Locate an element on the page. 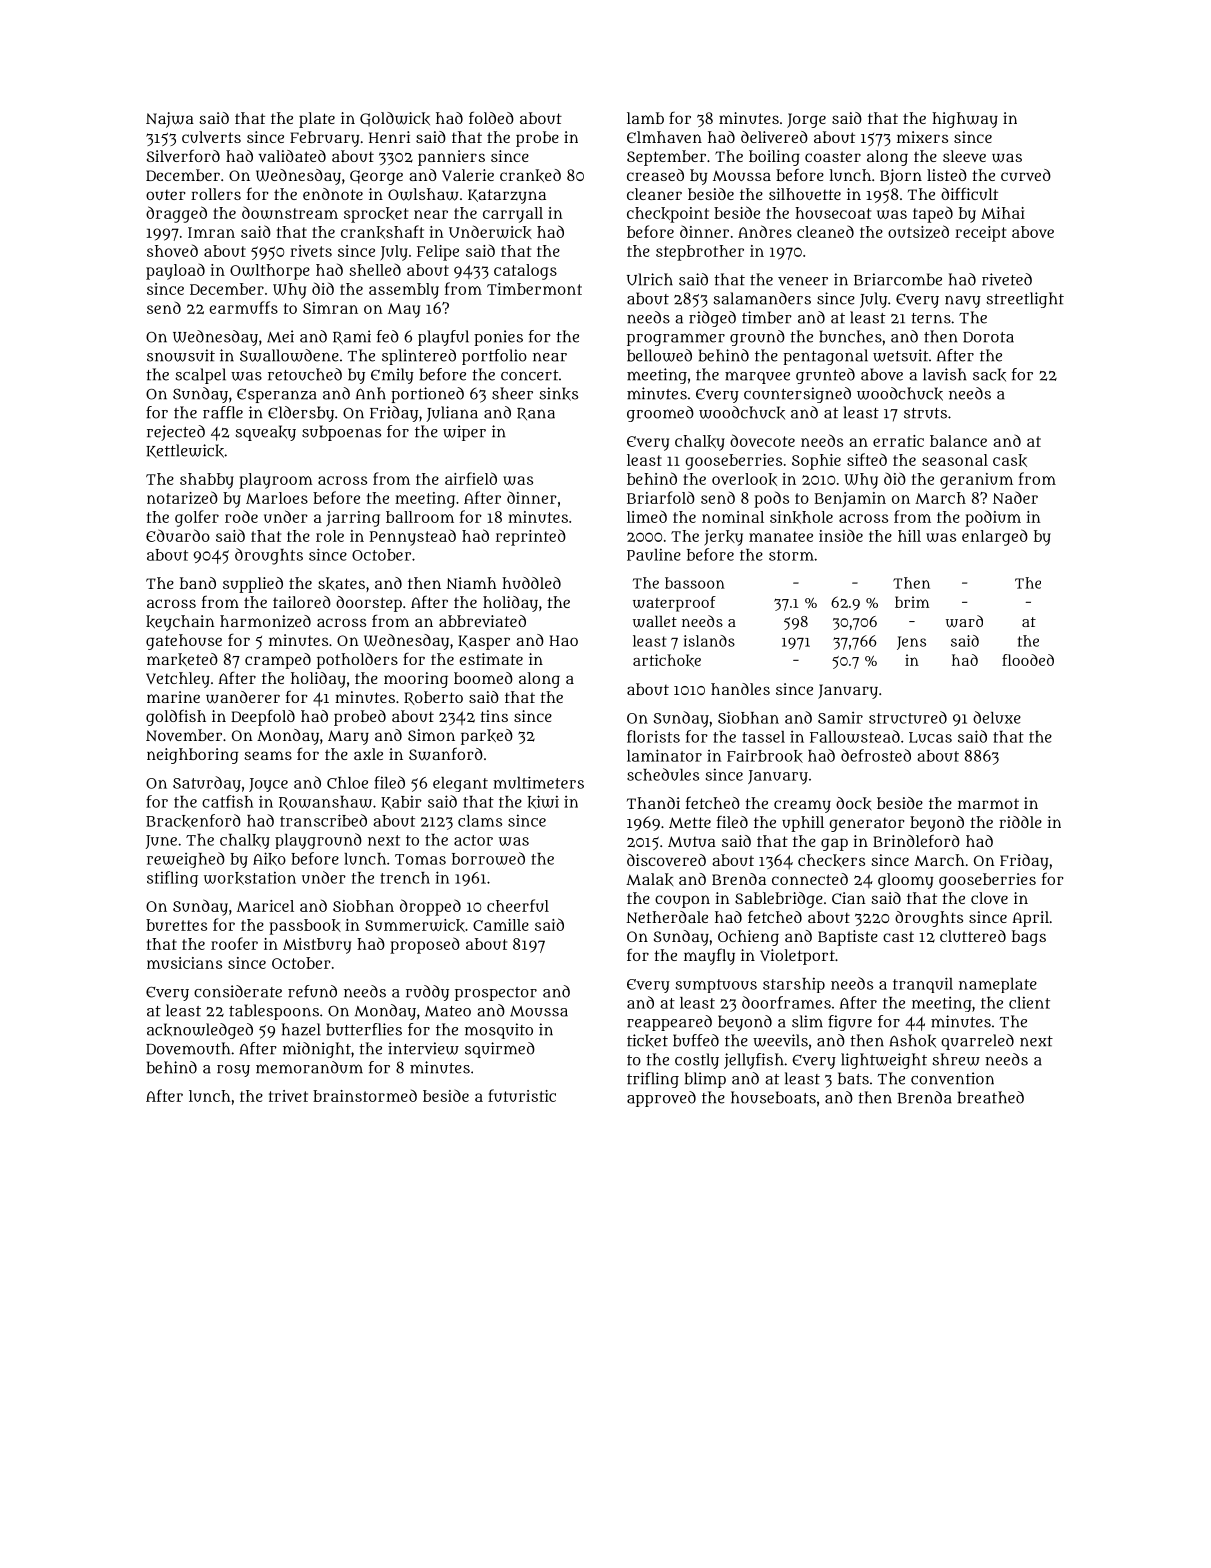  Camille is located at coordinates (501, 925).
